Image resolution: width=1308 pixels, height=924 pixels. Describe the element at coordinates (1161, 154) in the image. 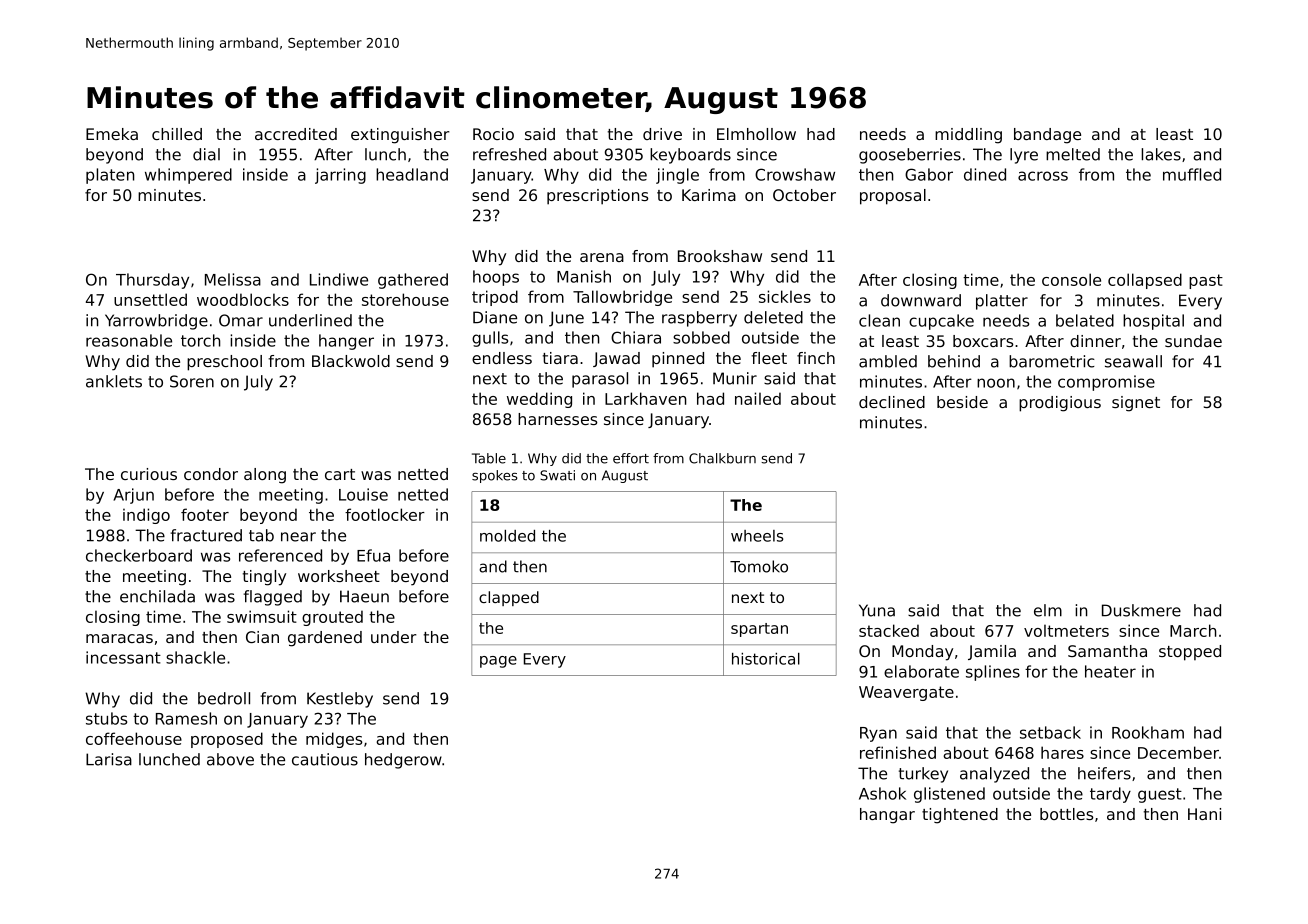

I see `lakes` at that location.
